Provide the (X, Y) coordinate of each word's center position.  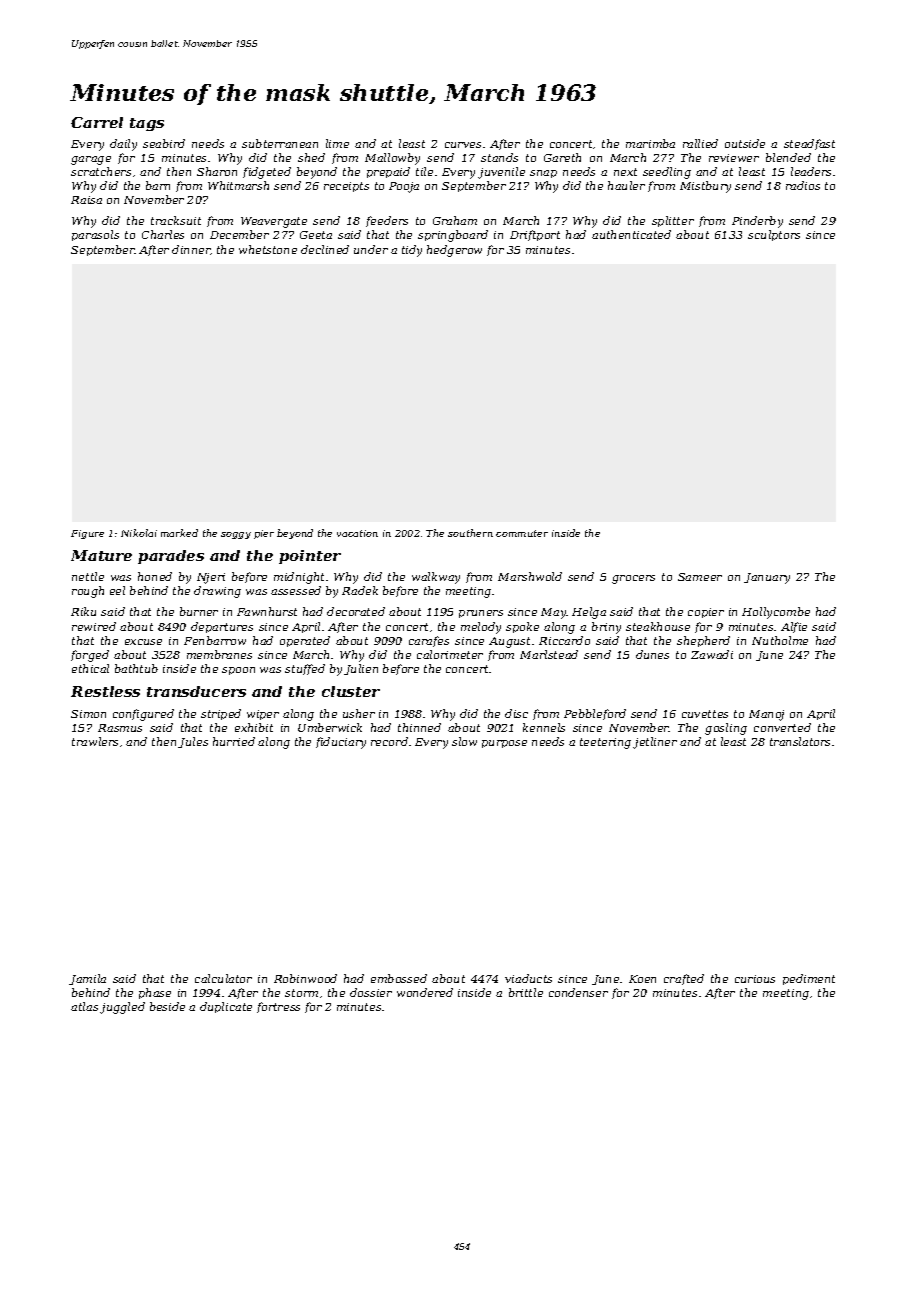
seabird (164, 143)
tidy (412, 251)
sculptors (774, 235)
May (553, 613)
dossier (371, 992)
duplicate (226, 1007)
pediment (809, 979)
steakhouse (658, 626)
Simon (88, 714)
